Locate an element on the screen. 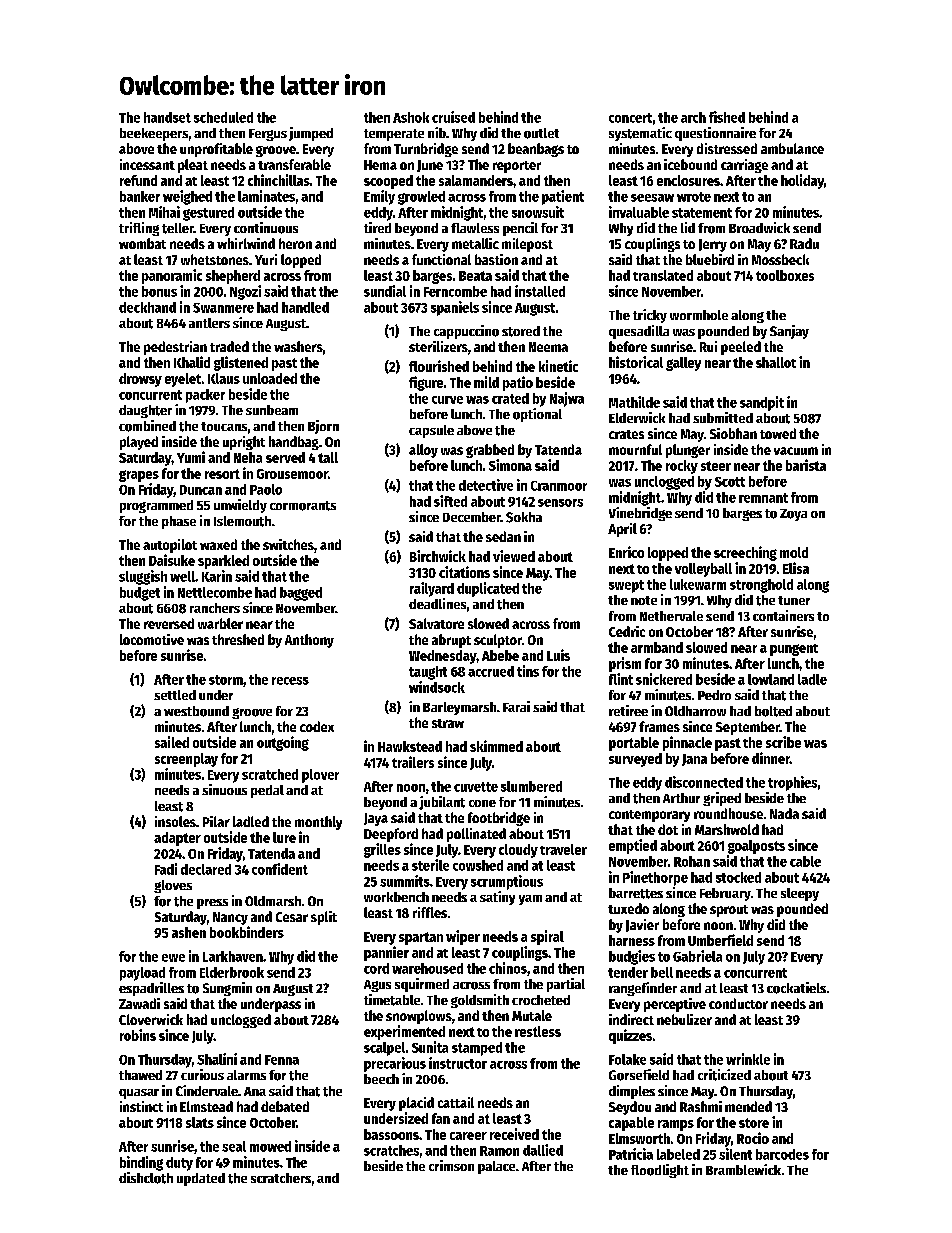 This screenshot has width=952, height=1233. December is located at coordinates (472, 517).
